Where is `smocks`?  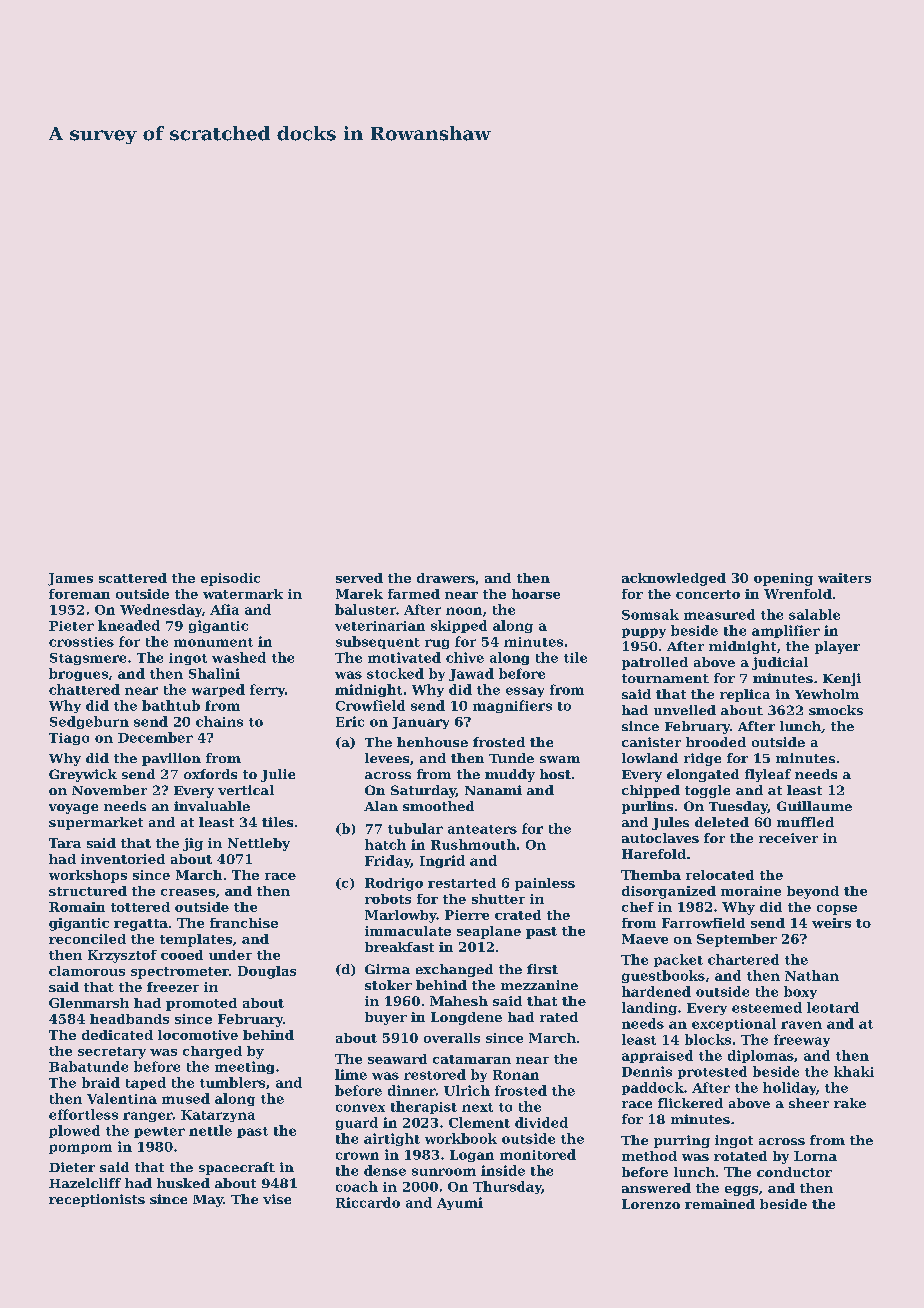 smocks is located at coordinates (836, 710).
